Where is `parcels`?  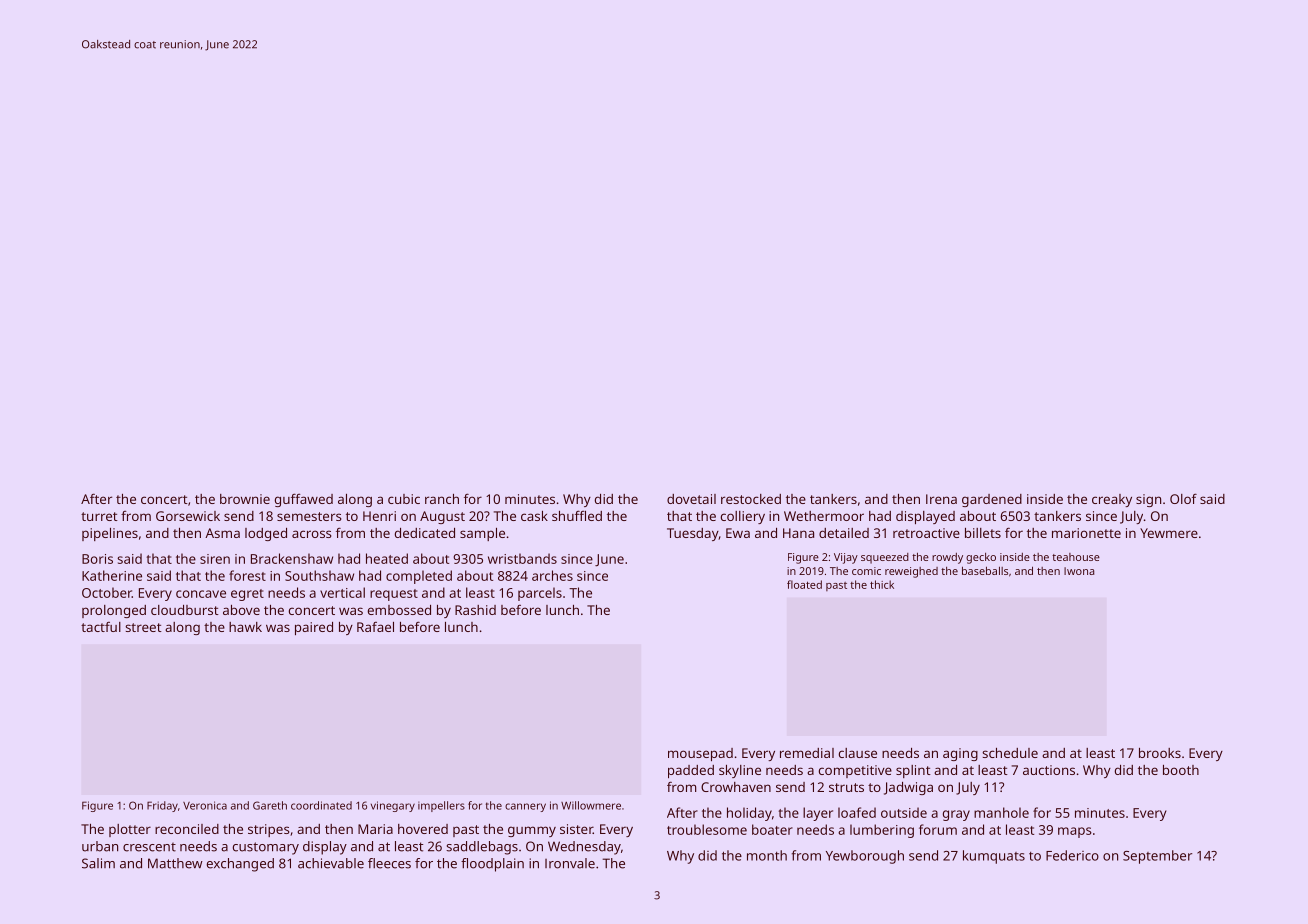 parcels is located at coordinates (540, 594).
